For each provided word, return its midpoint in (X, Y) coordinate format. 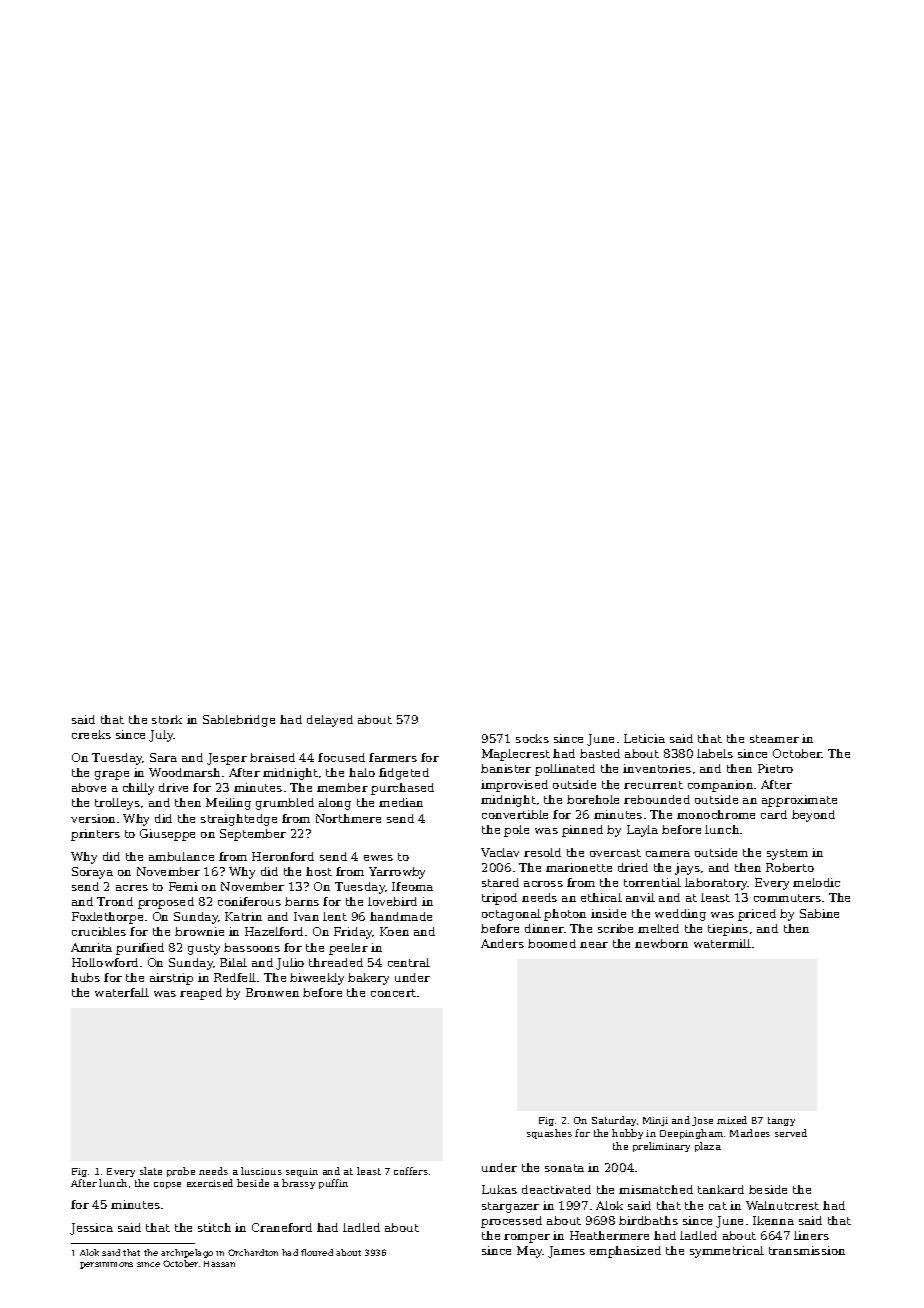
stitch (214, 1227)
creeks (91, 734)
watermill (722, 943)
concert (393, 993)
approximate (799, 801)
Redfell (235, 977)
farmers (393, 757)
